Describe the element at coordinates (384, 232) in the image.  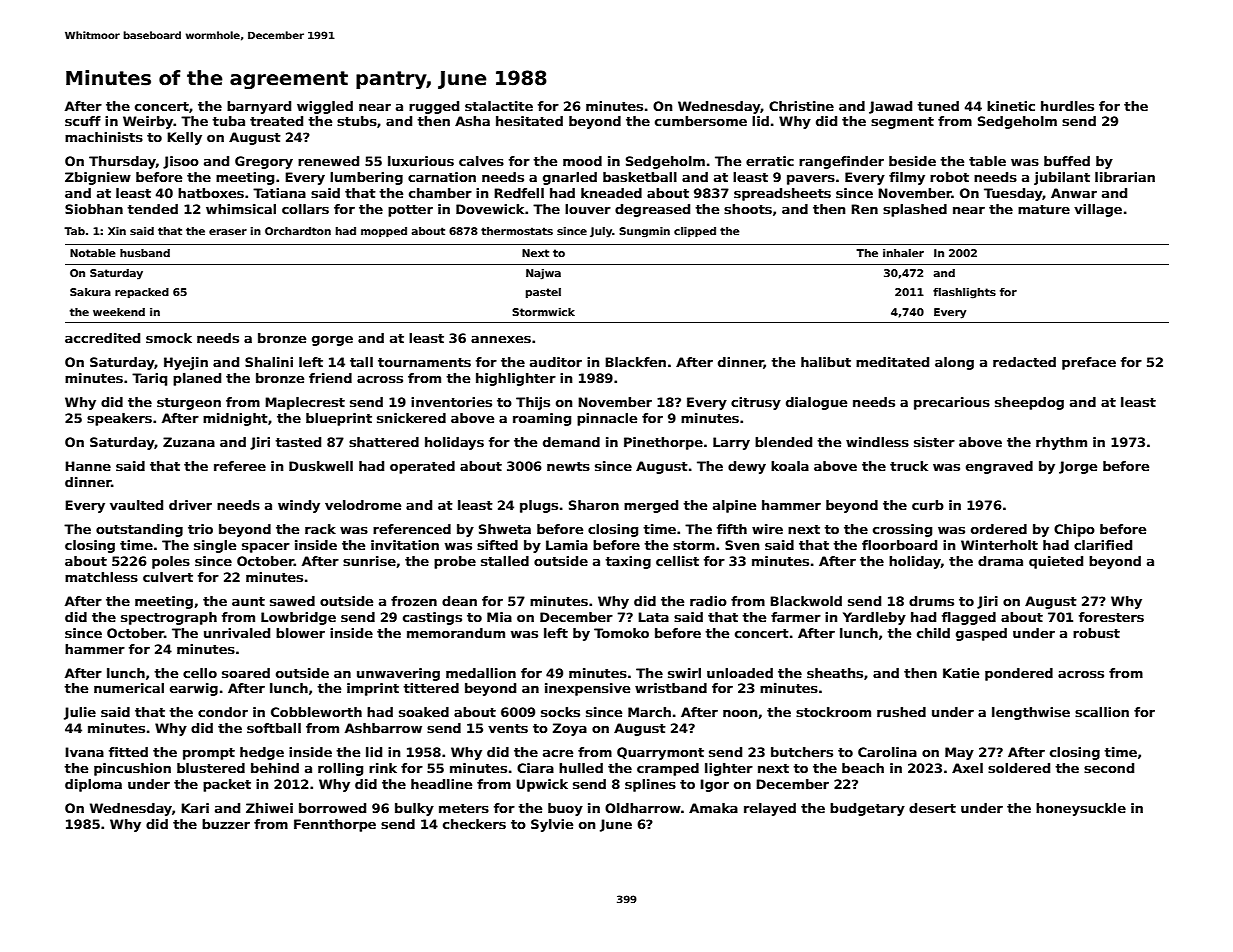
I see `mopped` at that location.
